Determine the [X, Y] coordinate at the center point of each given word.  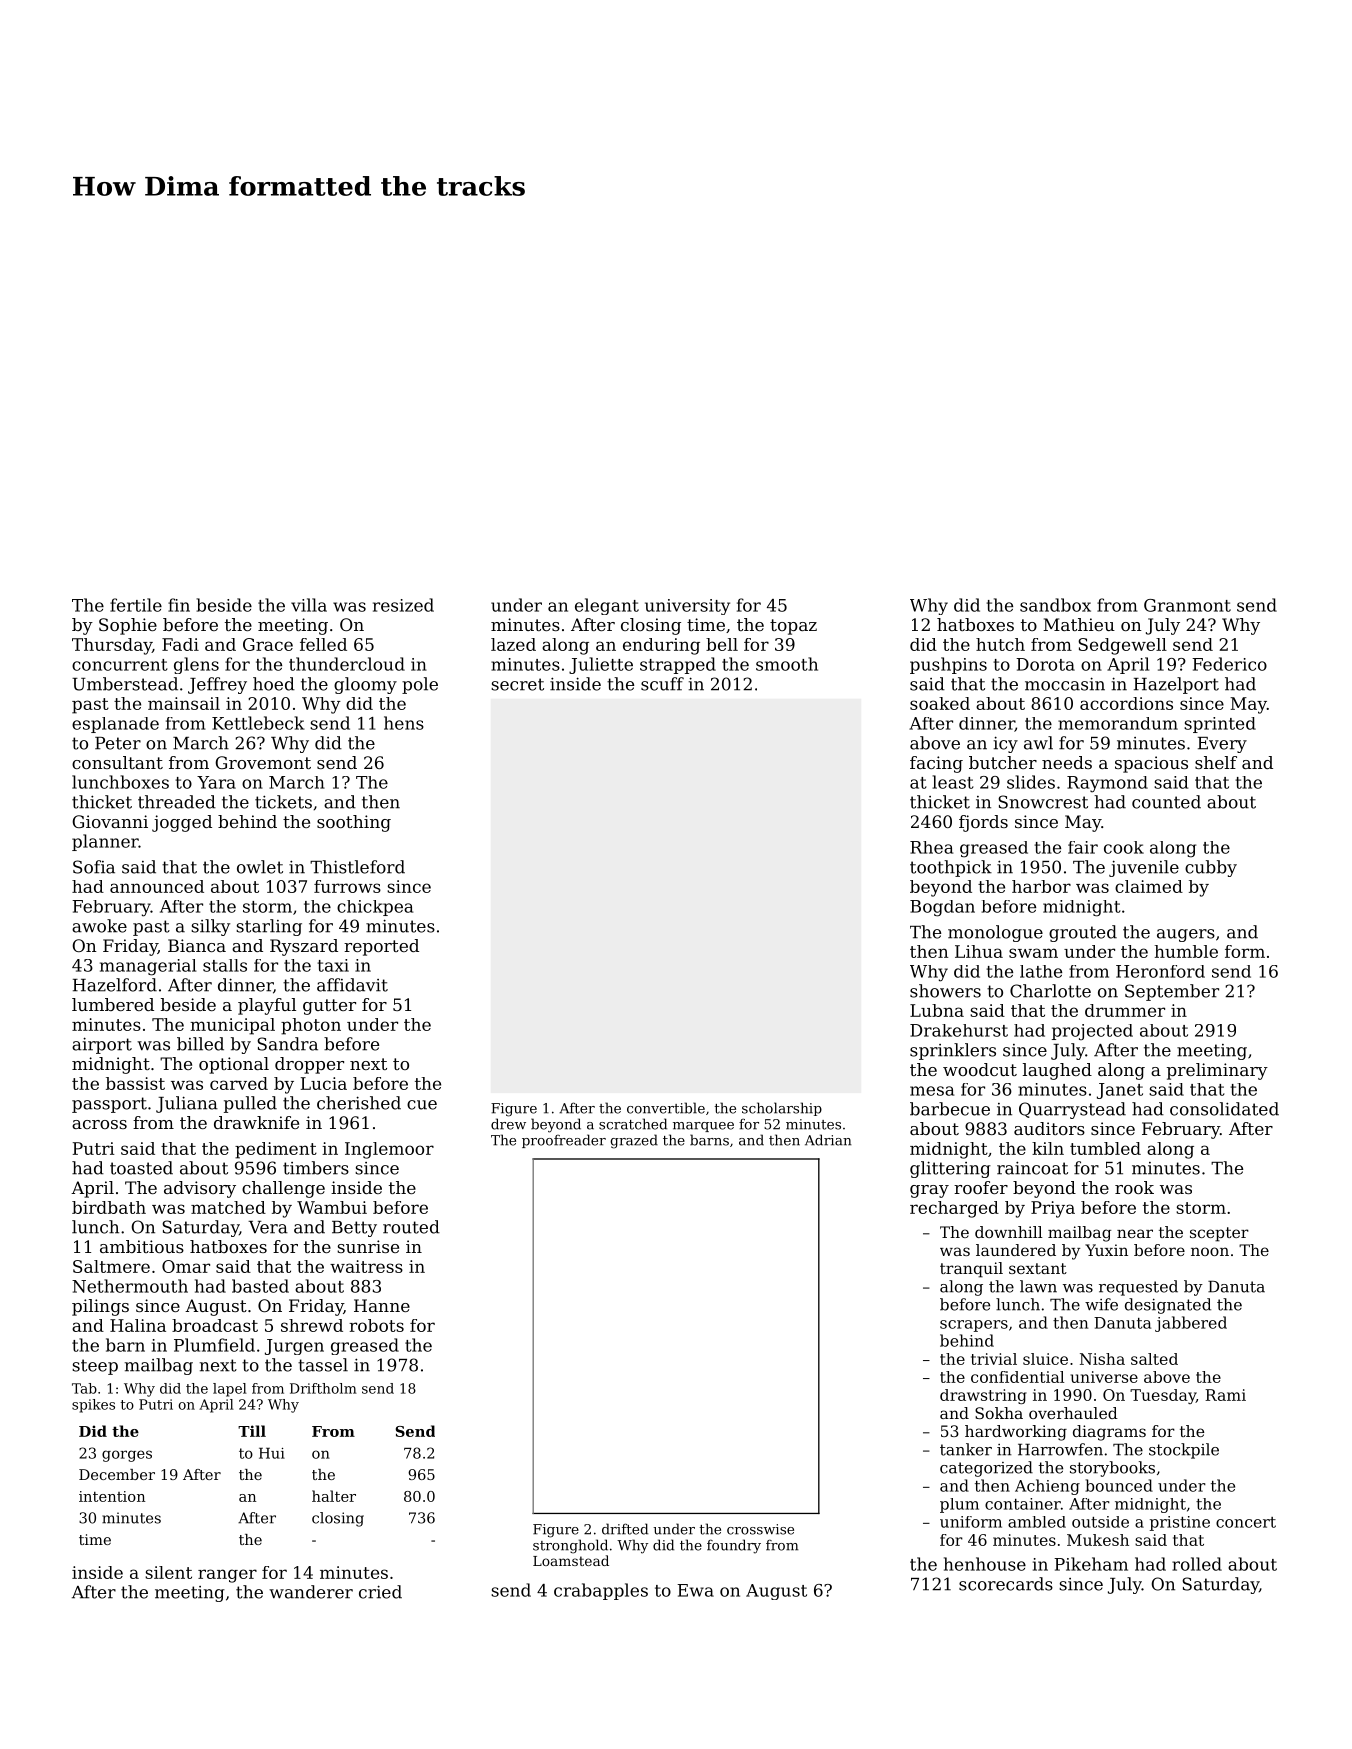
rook [1134, 1187]
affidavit [352, 985]
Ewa [695, 1590]
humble [1186, 951]
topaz [793, 627]
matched [228, 1207]
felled [323, 644]
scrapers [974, 1326]
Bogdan [942, 908]
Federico [1229, 664]
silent [168, 1572]
